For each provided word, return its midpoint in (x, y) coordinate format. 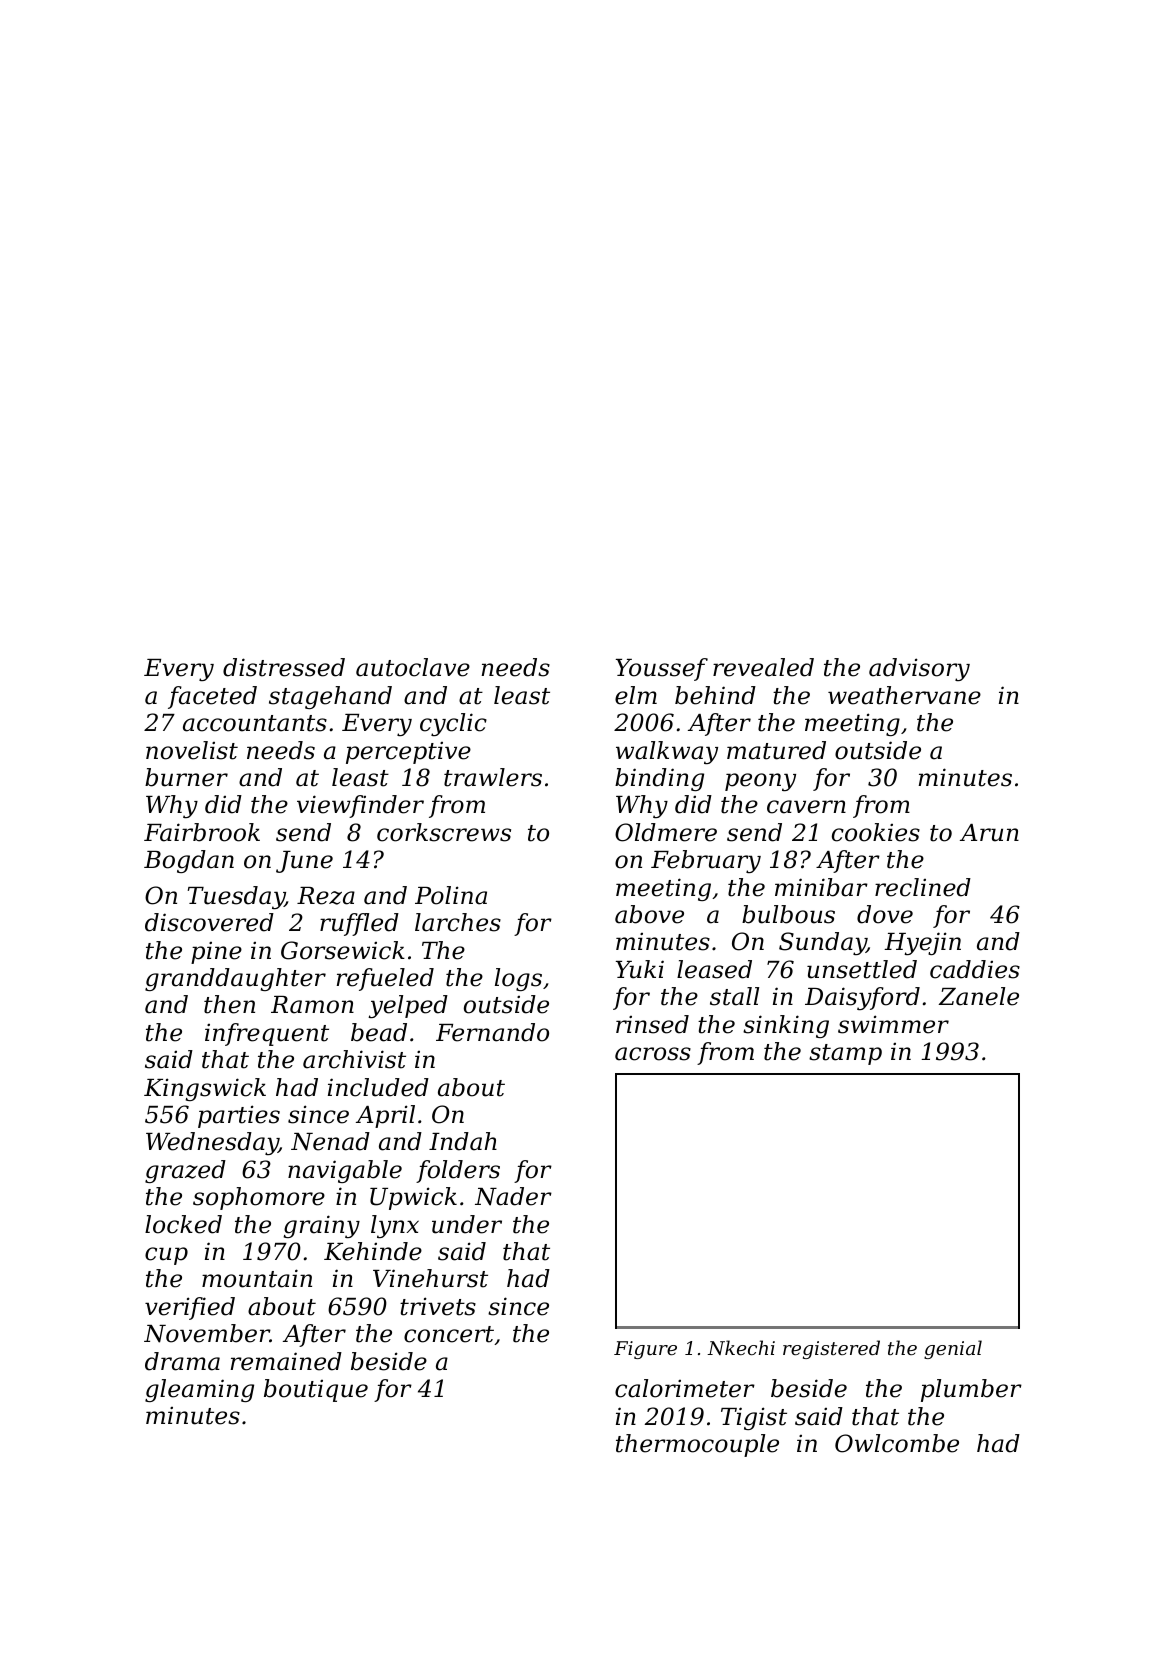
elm (636, 695)
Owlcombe (897, 1443)
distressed (284, 667)
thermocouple (697, 1445)
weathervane (904, 695)
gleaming (199, 1390)
